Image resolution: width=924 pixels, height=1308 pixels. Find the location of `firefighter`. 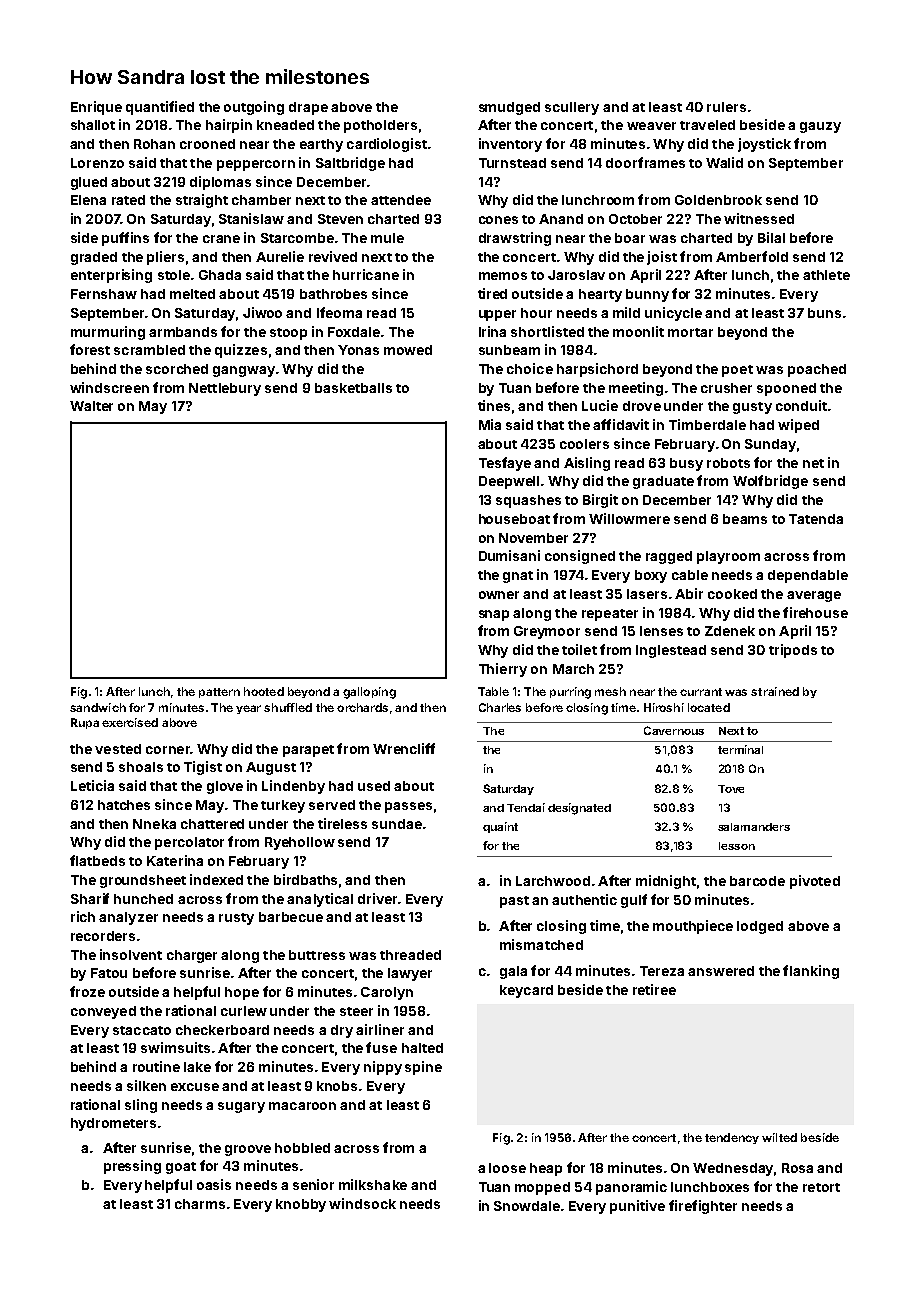

firefighter is located at coordinates (703, 1207).
